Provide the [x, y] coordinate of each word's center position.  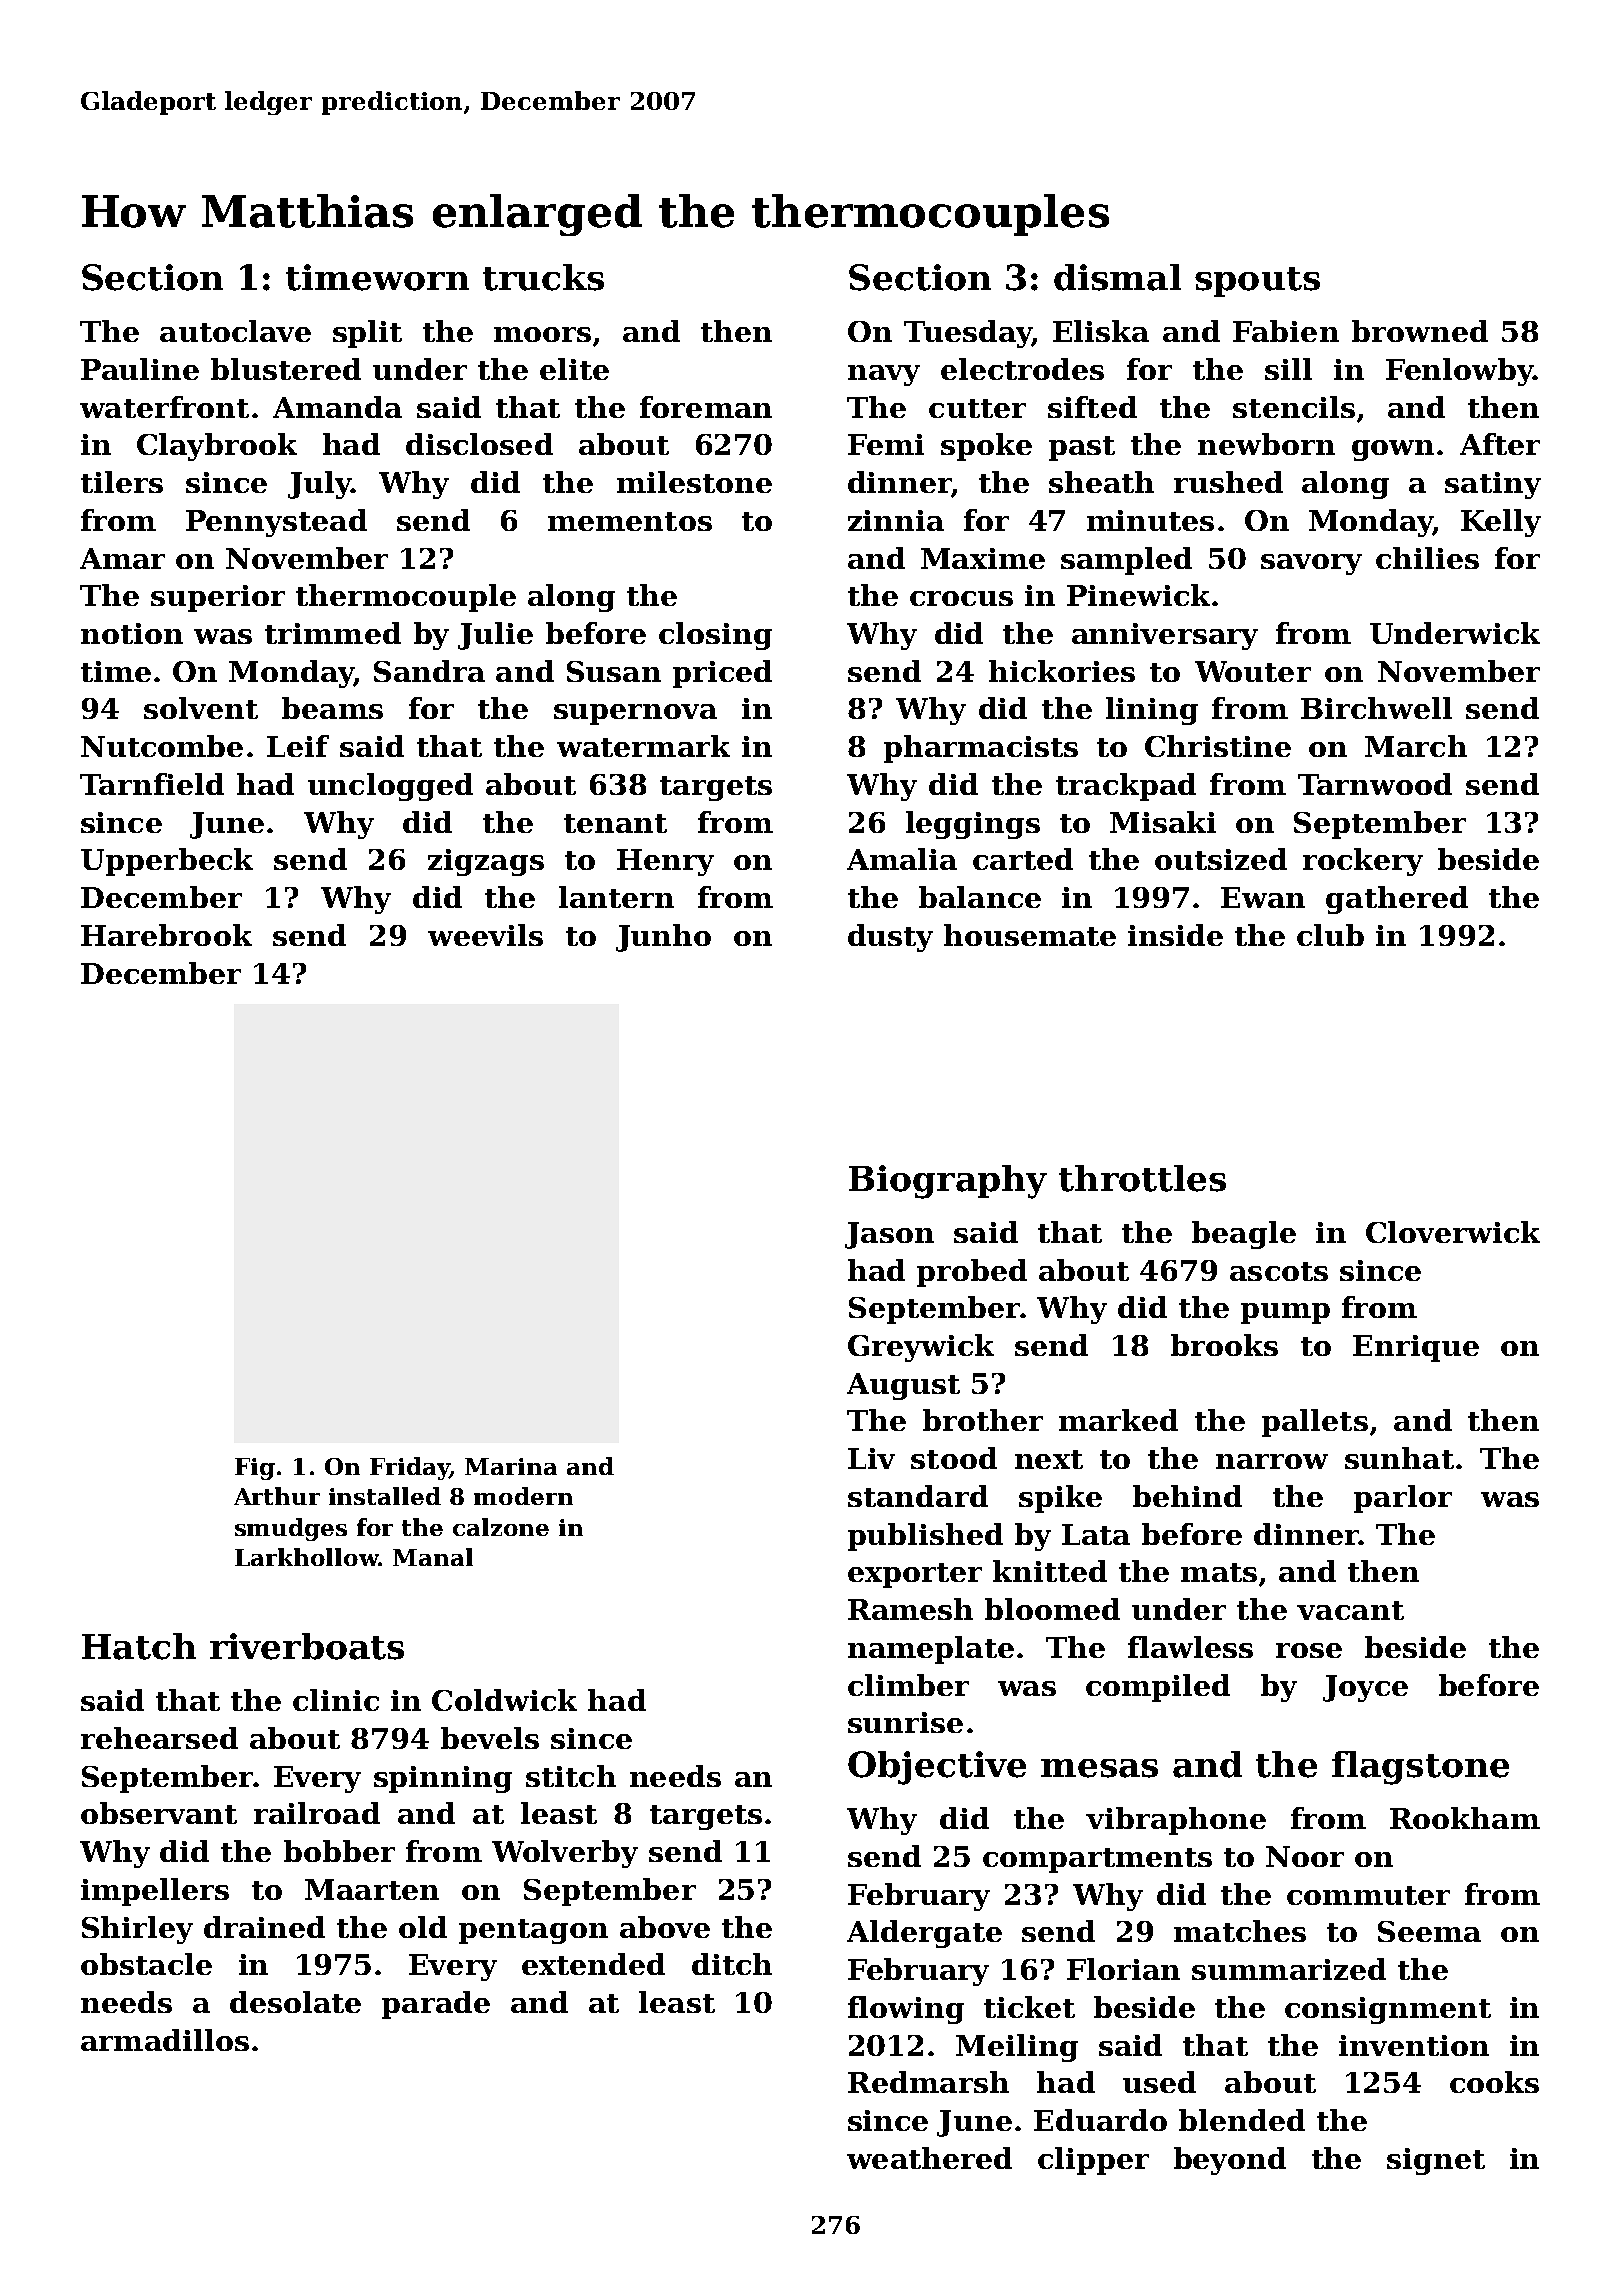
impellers [155, 1892]
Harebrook [166, 935]
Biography [948, 1182]
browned [1420, 331]
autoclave [235, 331]
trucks [543, 277]
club [1330, 935]
